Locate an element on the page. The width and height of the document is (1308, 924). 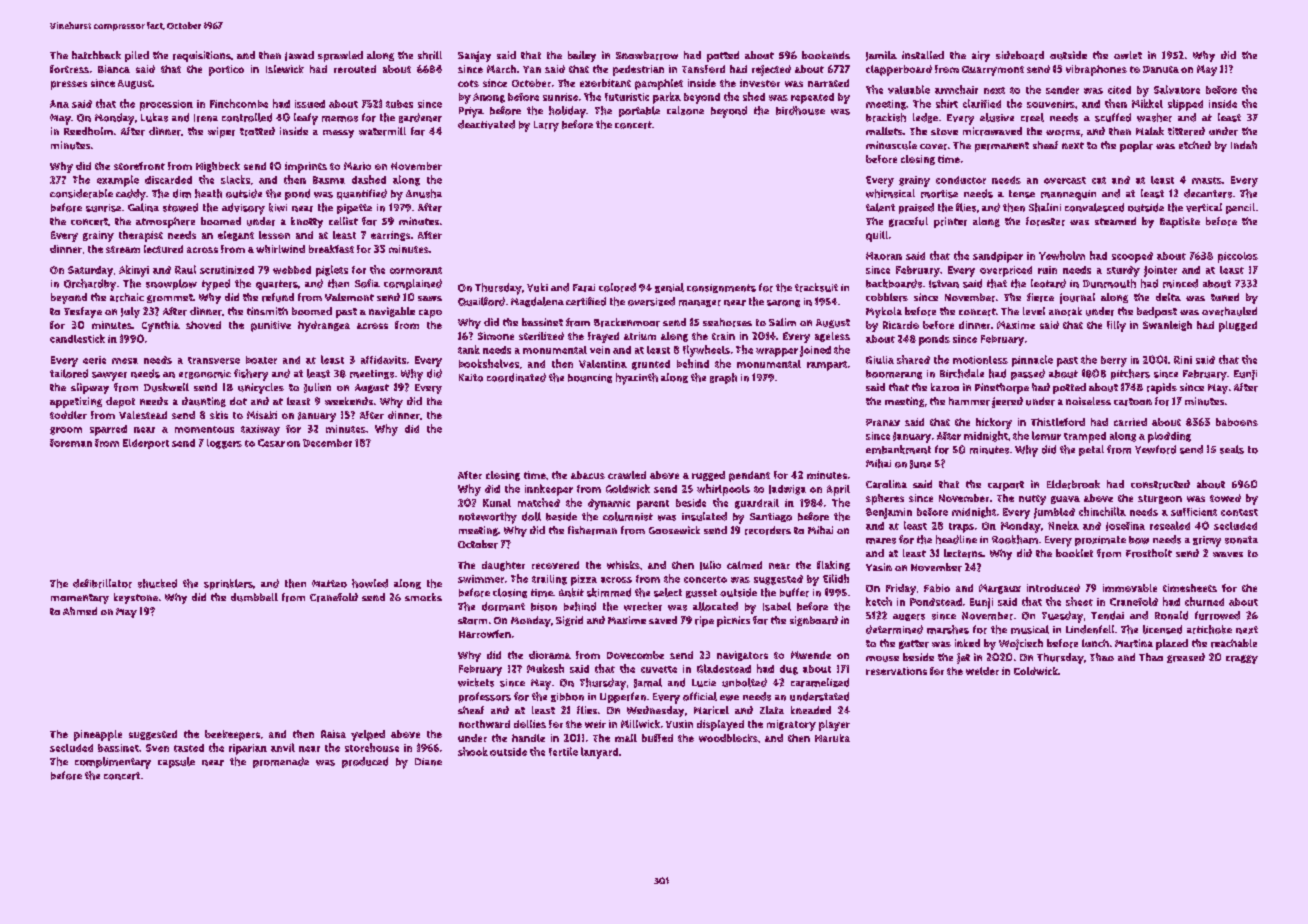
innkeeper is located at coordinates (549, 490).
